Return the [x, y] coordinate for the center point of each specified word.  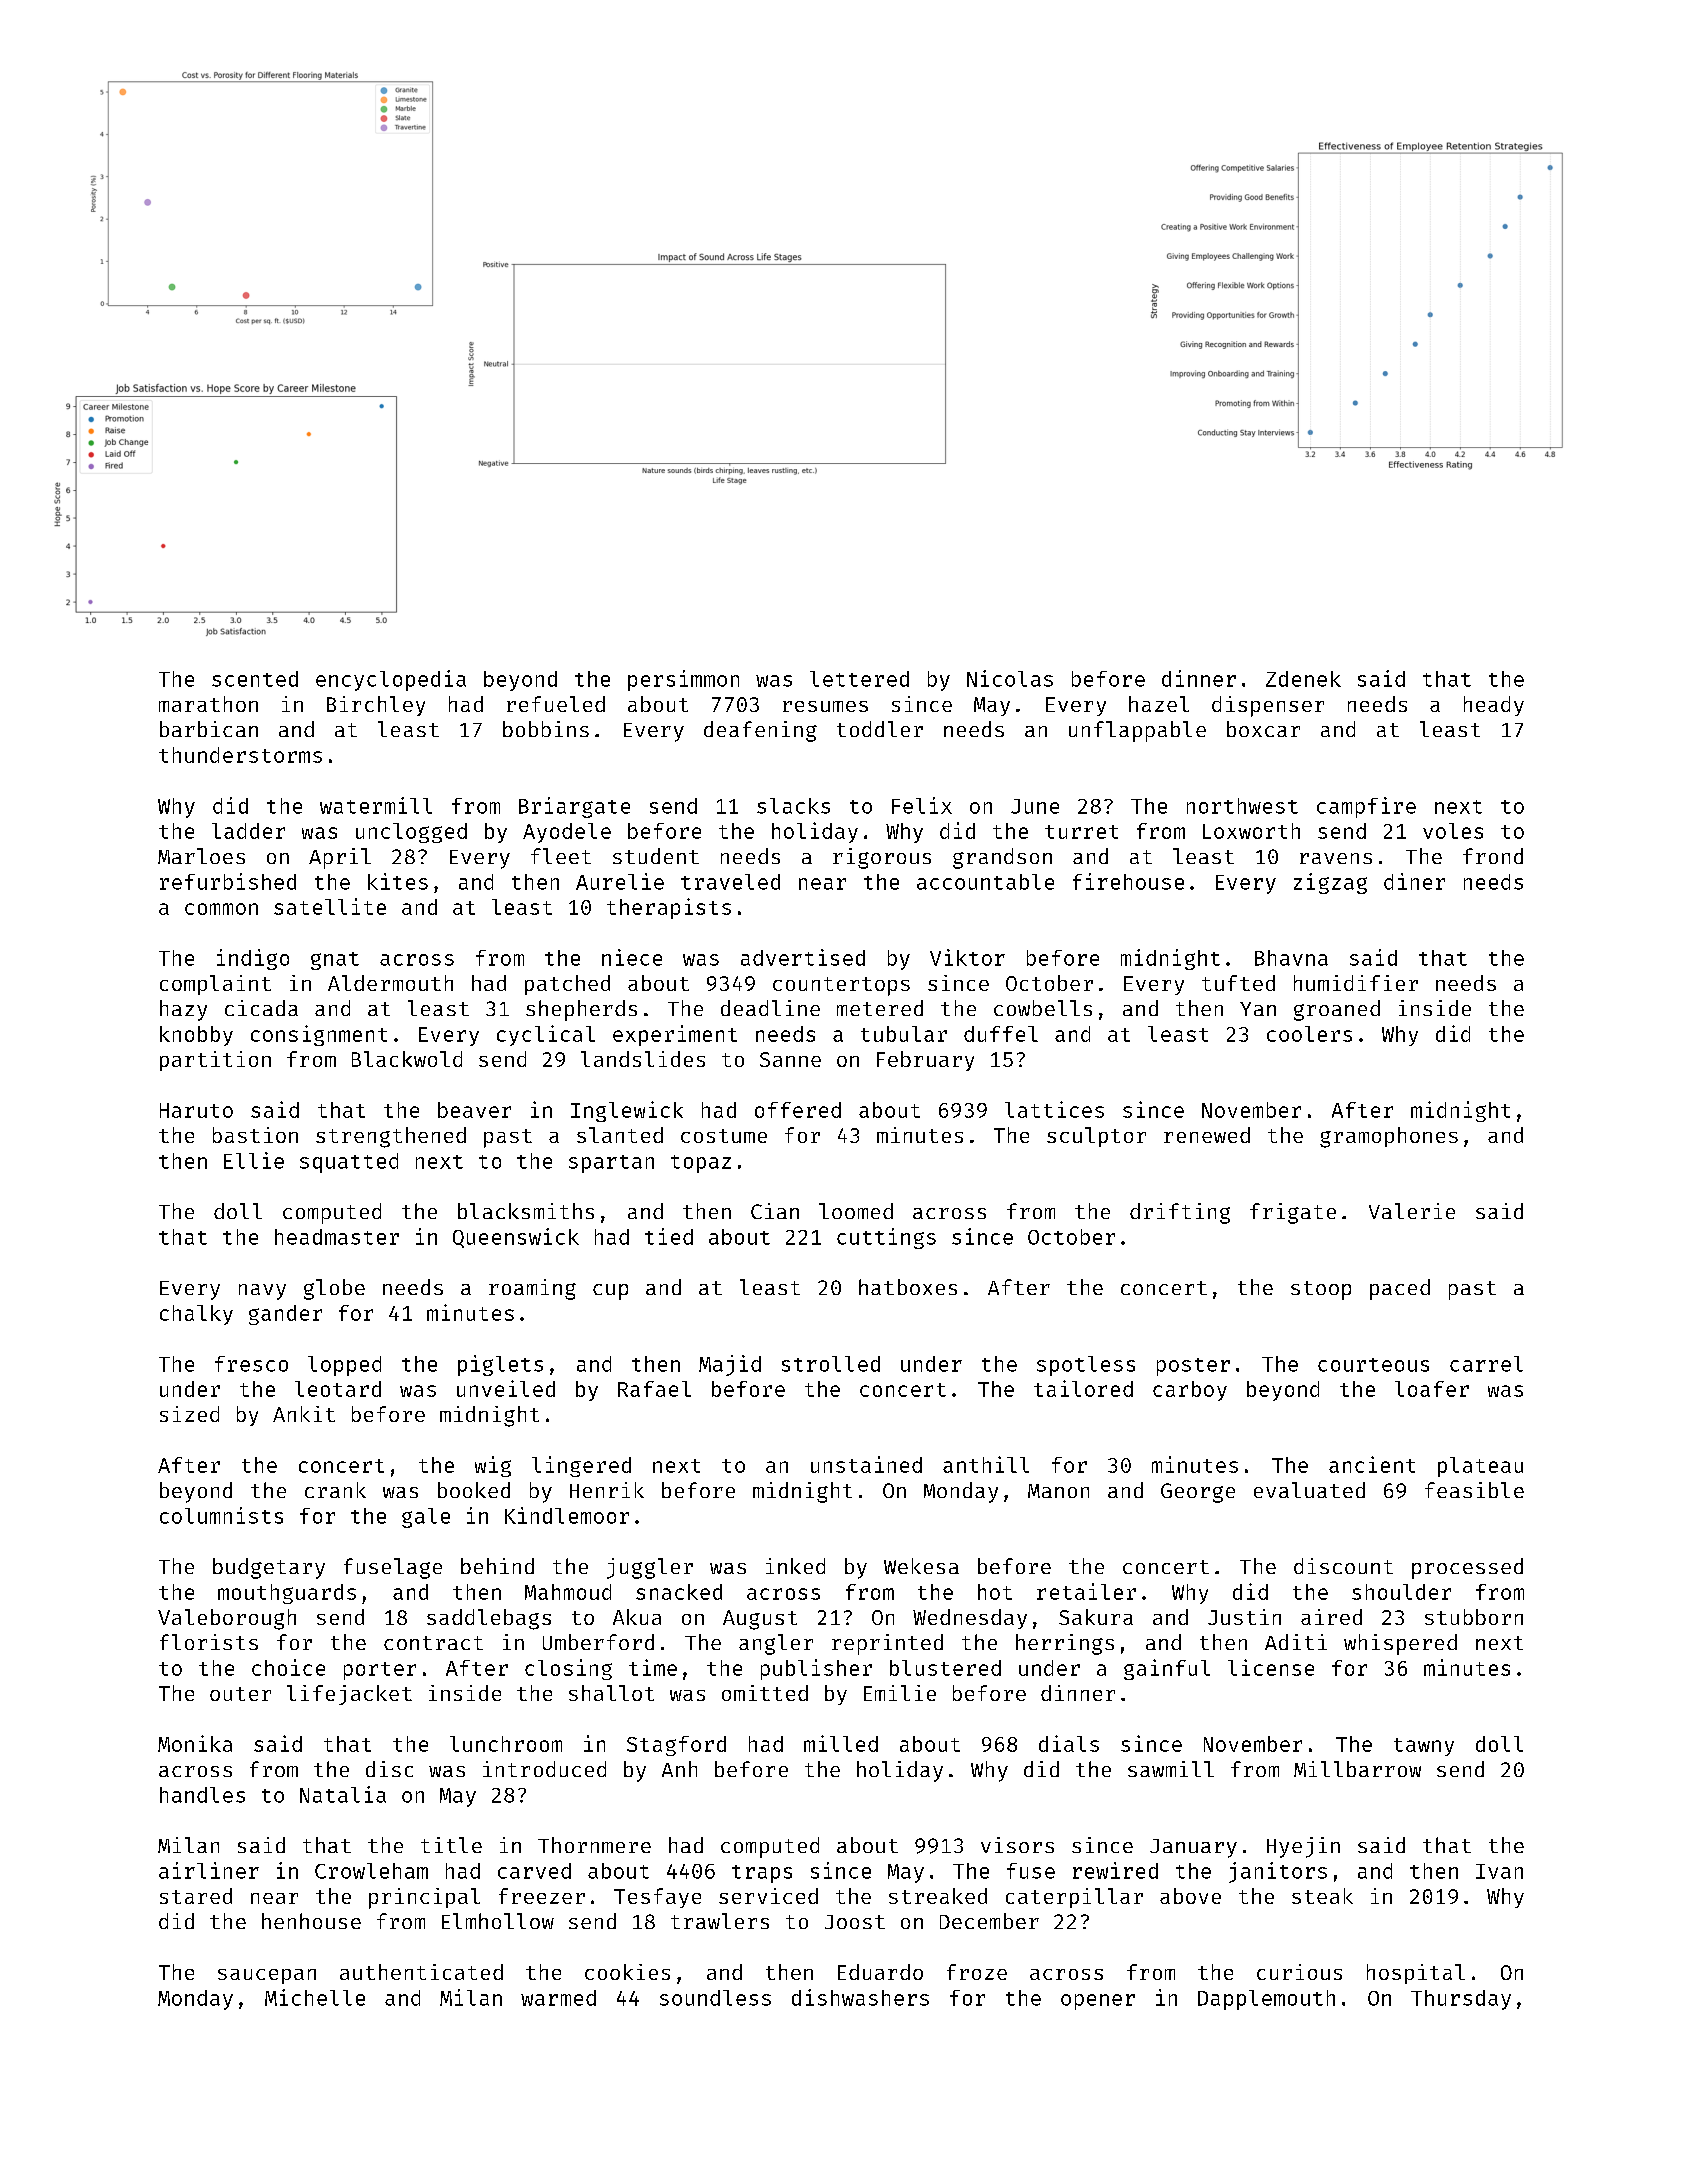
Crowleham [371, 1871]
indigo [253, 959]
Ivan [1499, 1871]
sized [189, 1414]
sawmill [1171, 1769]
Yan [1258, 1009]
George [1198, 1493]
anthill [986, 1464]
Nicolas [1010, 678]
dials [1069, 1743]
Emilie [900, 1693]
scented [255, 679]
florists [209, 1642]
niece [632, 957]
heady [1494, 706]
